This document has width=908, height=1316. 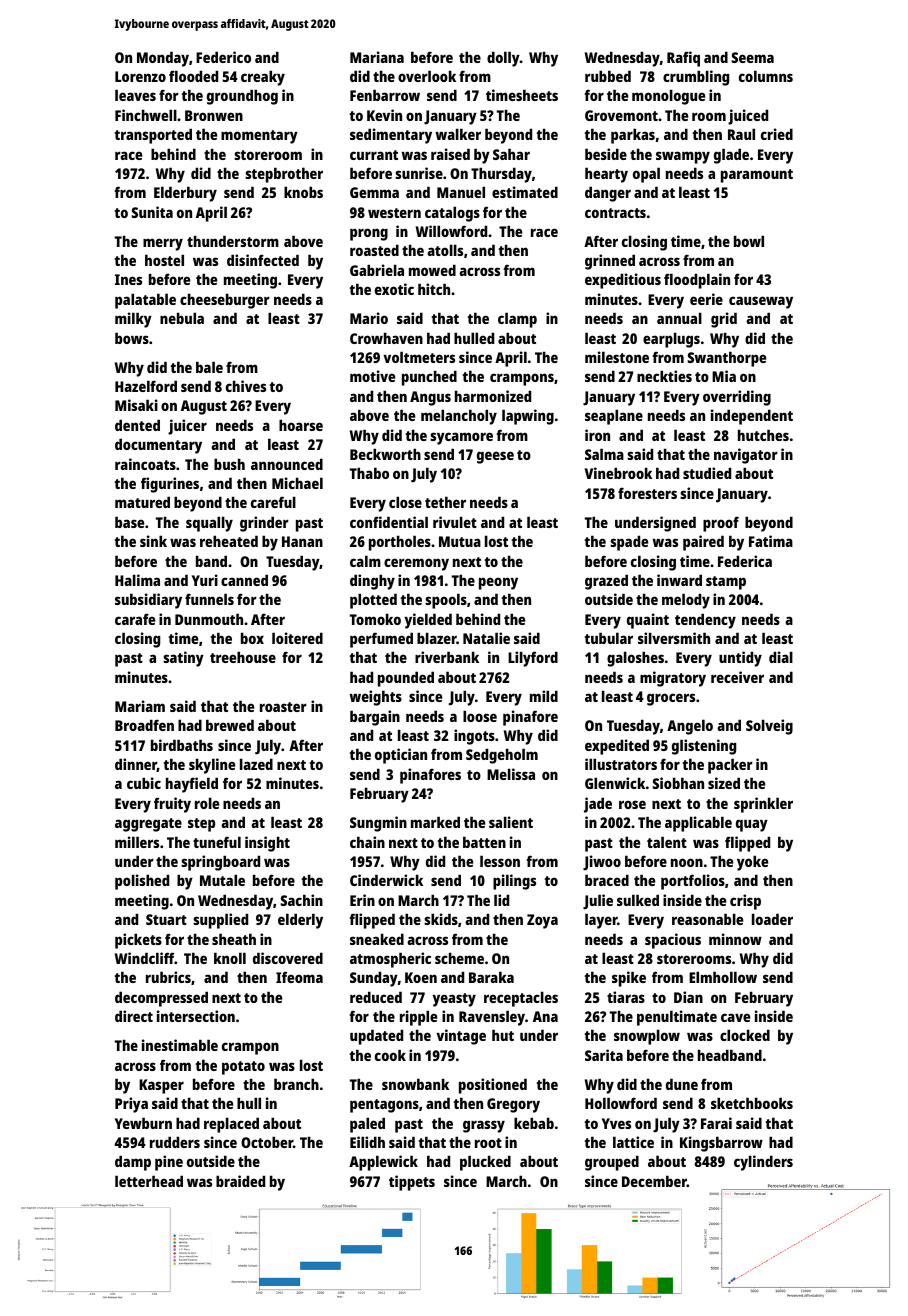 I want to click on braided, so click(x=240, y=1181).
